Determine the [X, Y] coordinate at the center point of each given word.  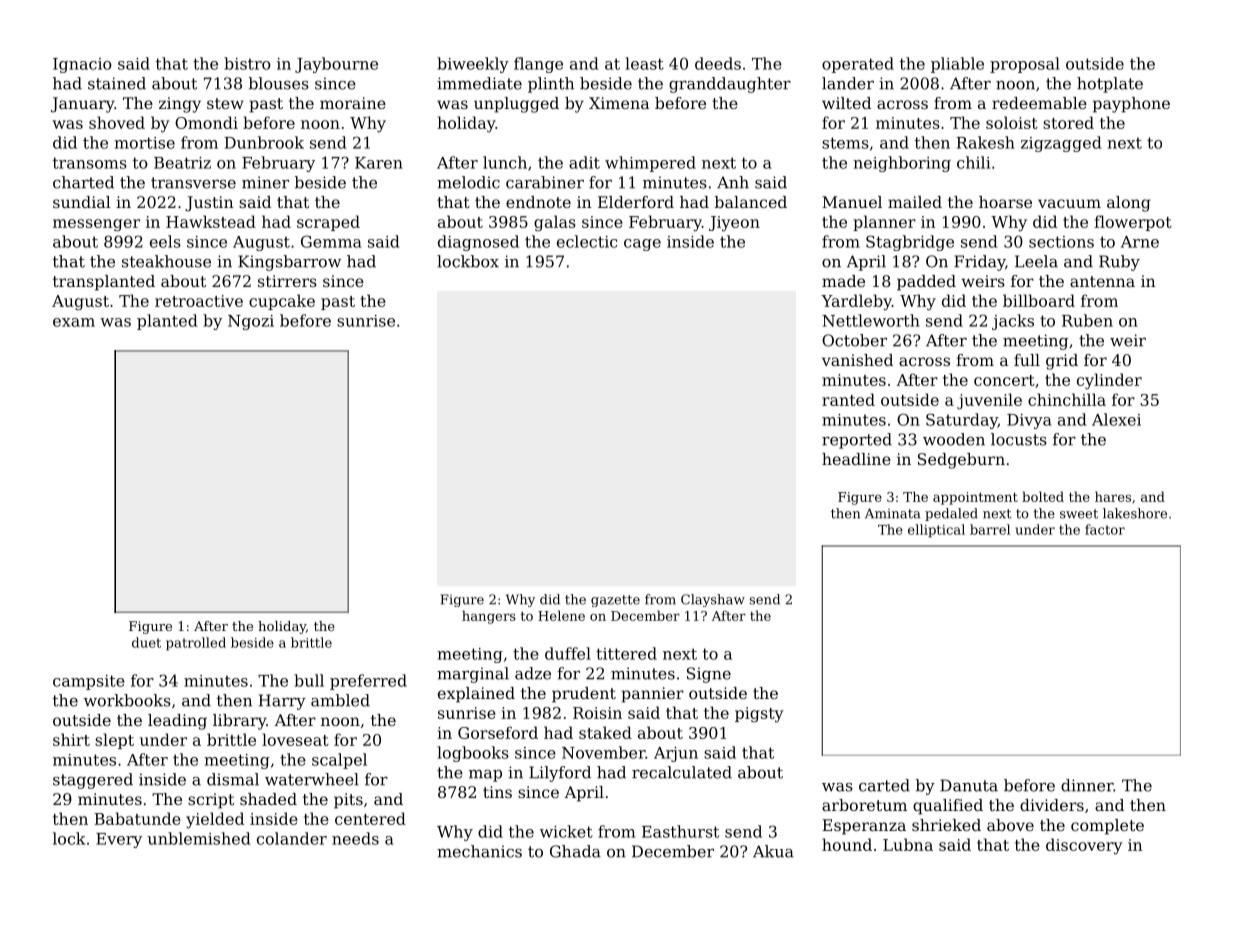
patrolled [196, 644]
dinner [1087, 785]
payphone [1131, 105]
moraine [353, 103]
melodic [468, 182]
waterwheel [312, 779]
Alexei [1116, 419]
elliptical [936, 531]
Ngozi [251, 322]
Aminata [892, 513]
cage [642, 245]
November [603, 752]
